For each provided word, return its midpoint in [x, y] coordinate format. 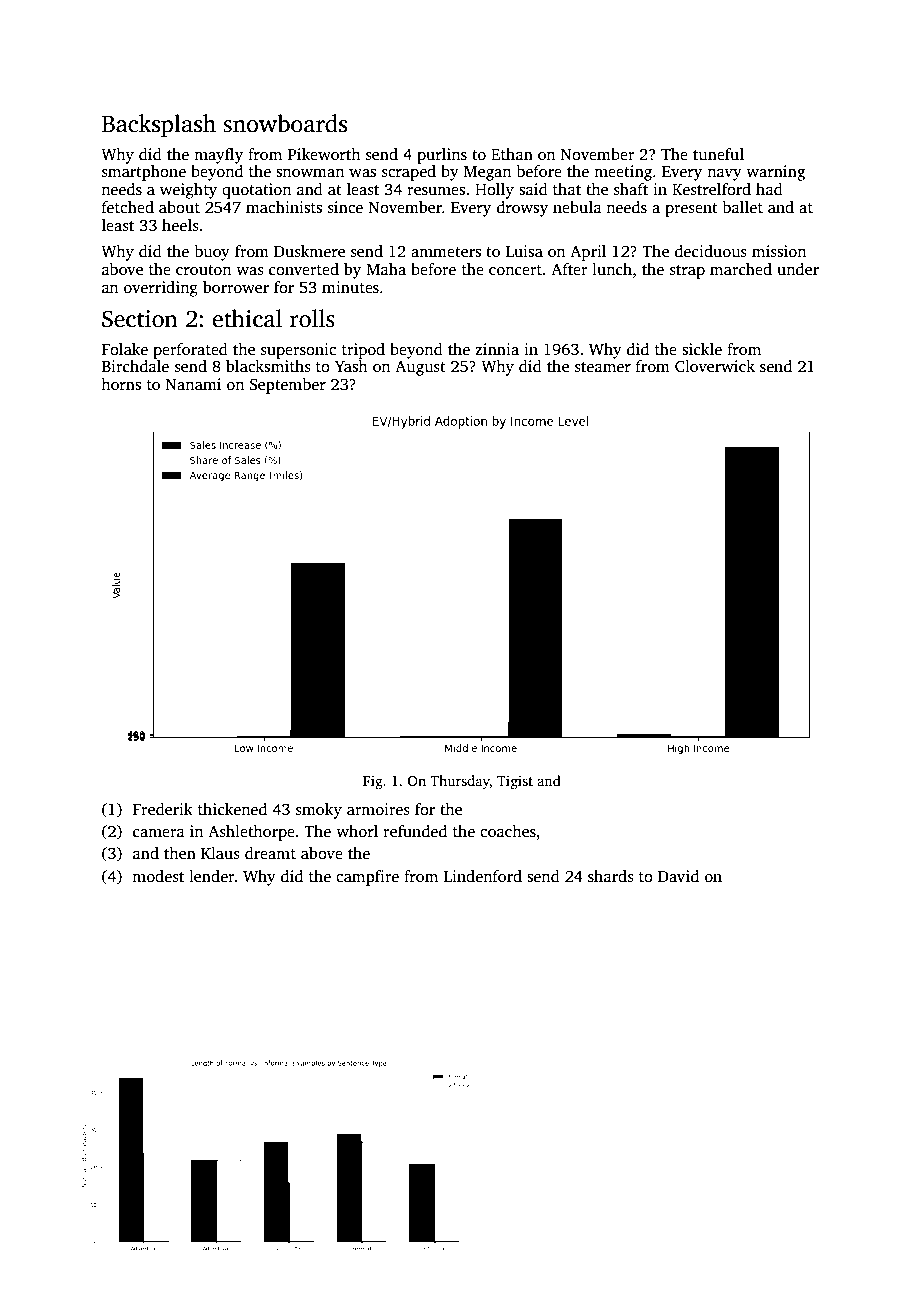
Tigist [515, 782]
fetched [128, 207]
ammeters [446, 252]
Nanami [193, 384]
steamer [603, 367]
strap [687, 272]
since [345, 207]
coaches [508, 831]
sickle [702, 349]
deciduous [711, 251]
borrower [236, 287]
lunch [612, 269]
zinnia [497, 349]
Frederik [163, 809]
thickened [232, 809]
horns [121, 384]
